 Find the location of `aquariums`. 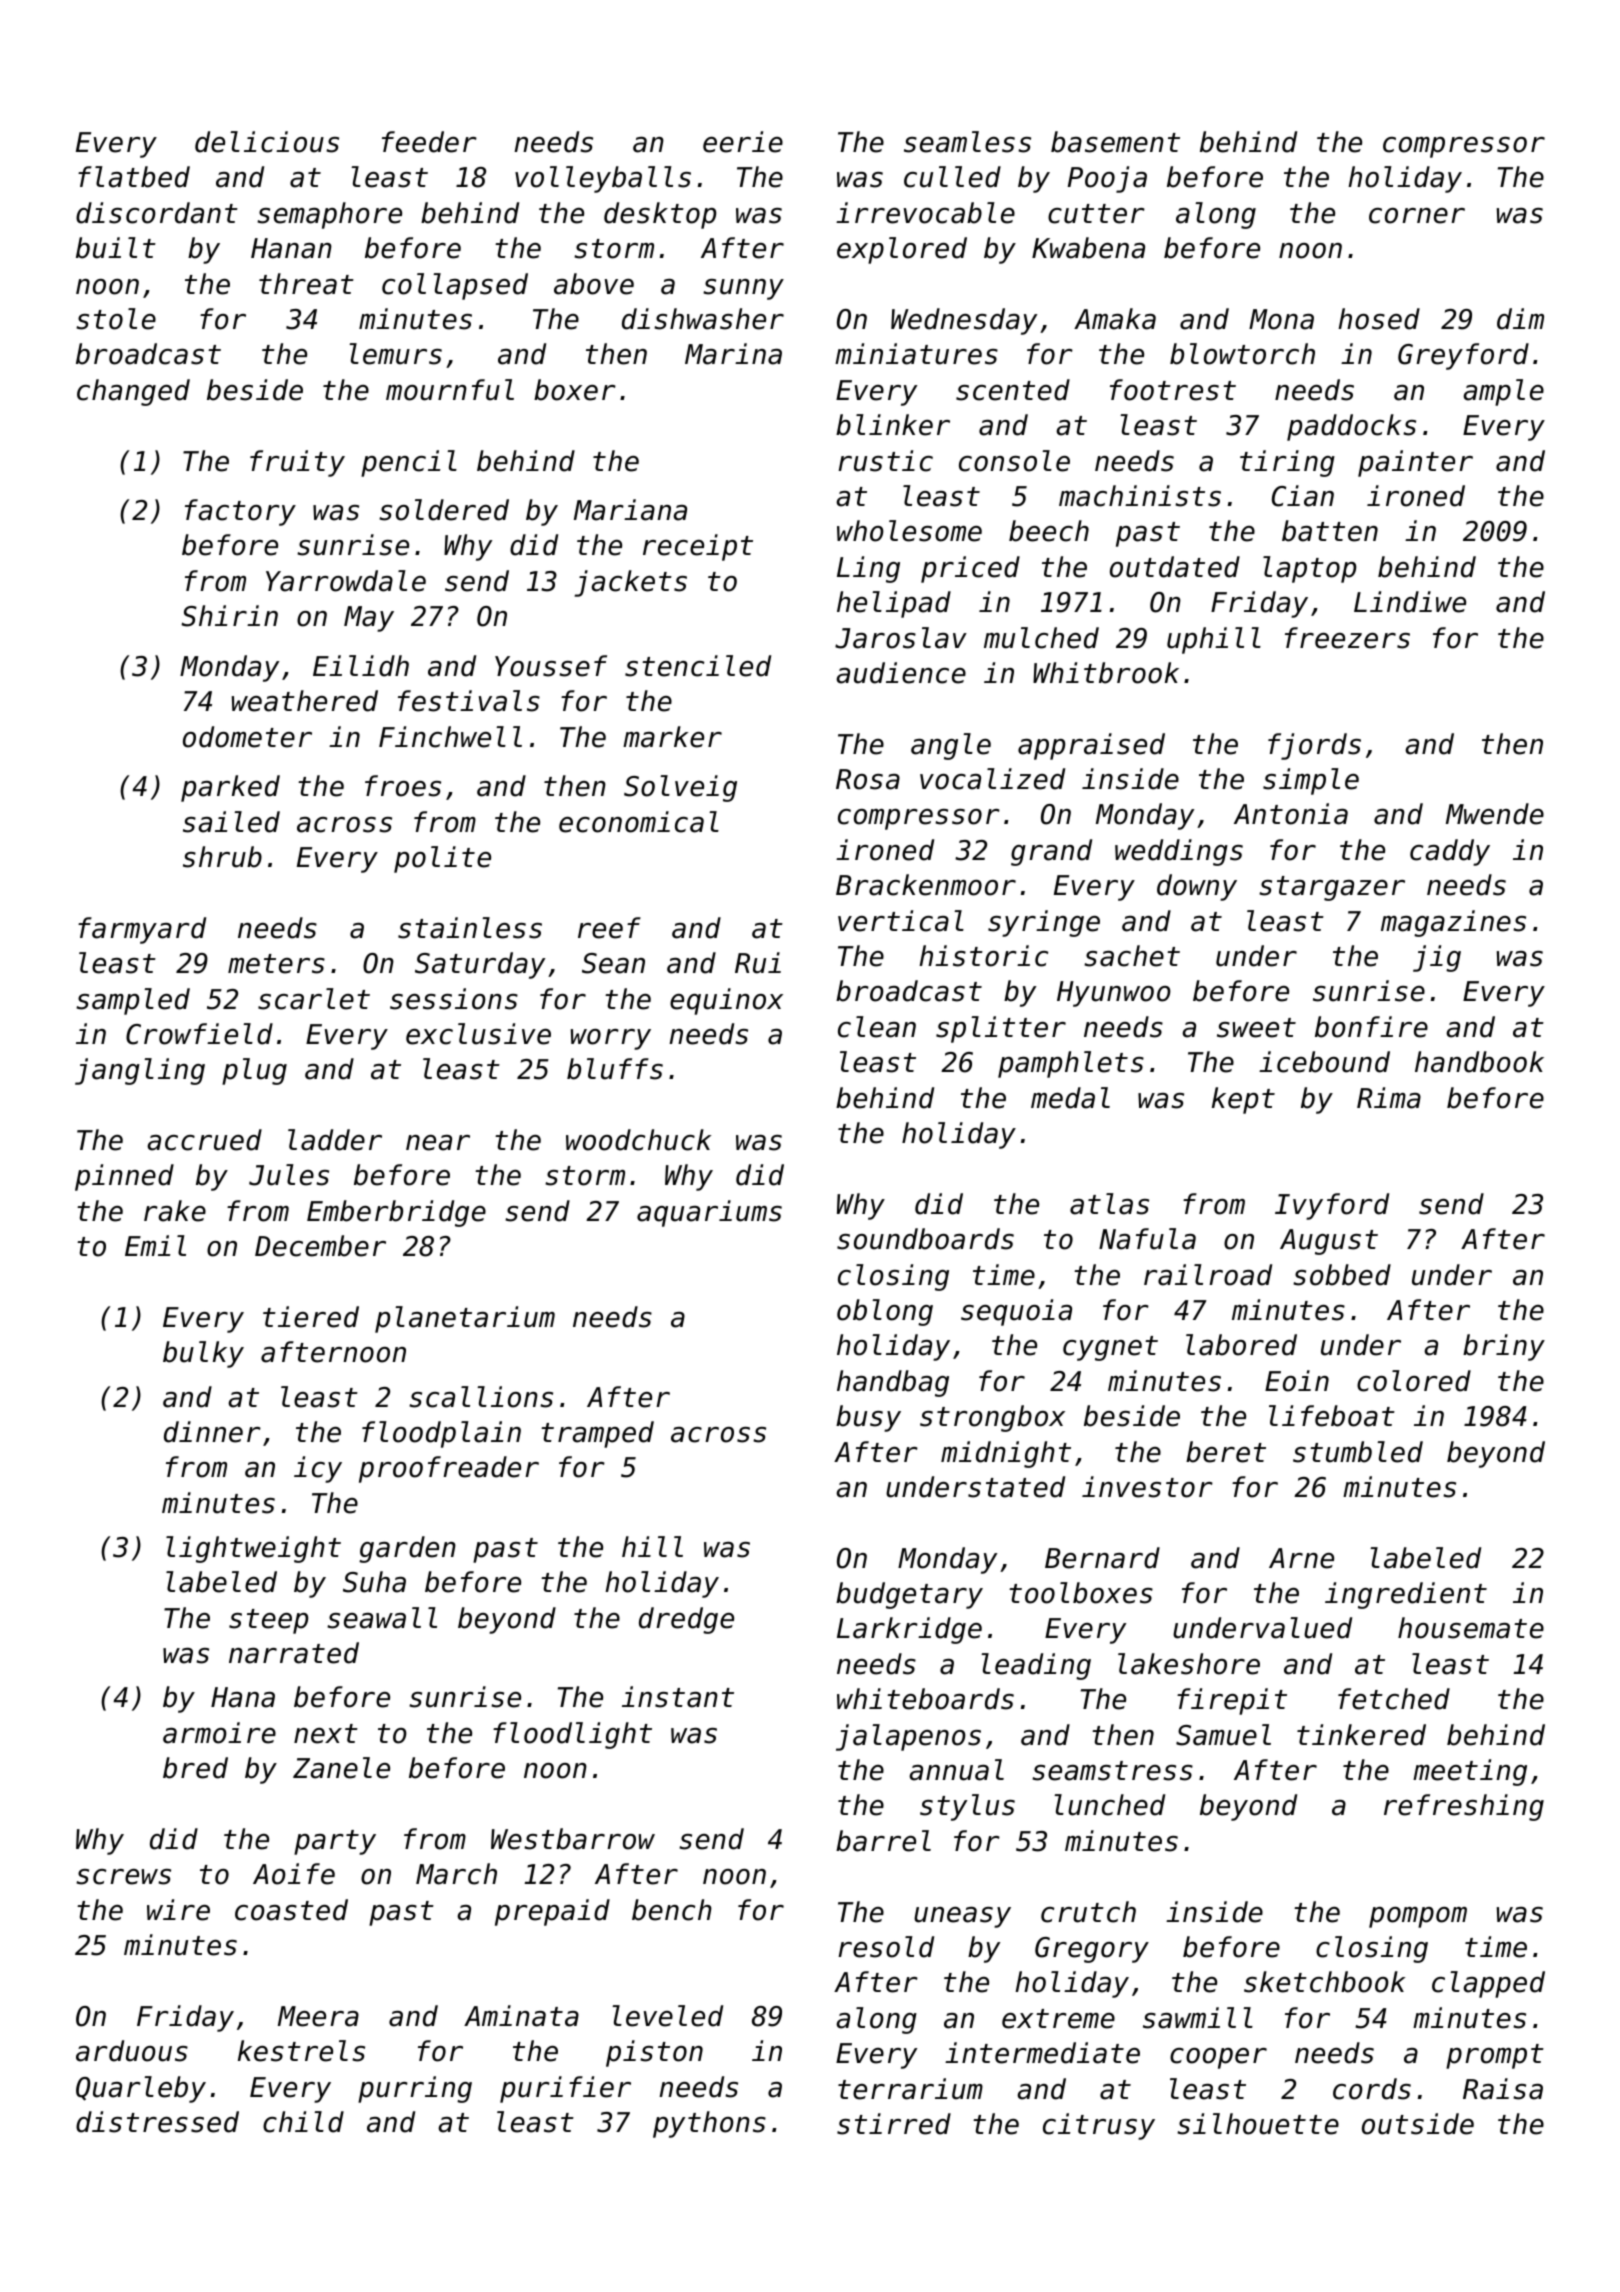

aquariums is located at coordinates (709, 1213).
